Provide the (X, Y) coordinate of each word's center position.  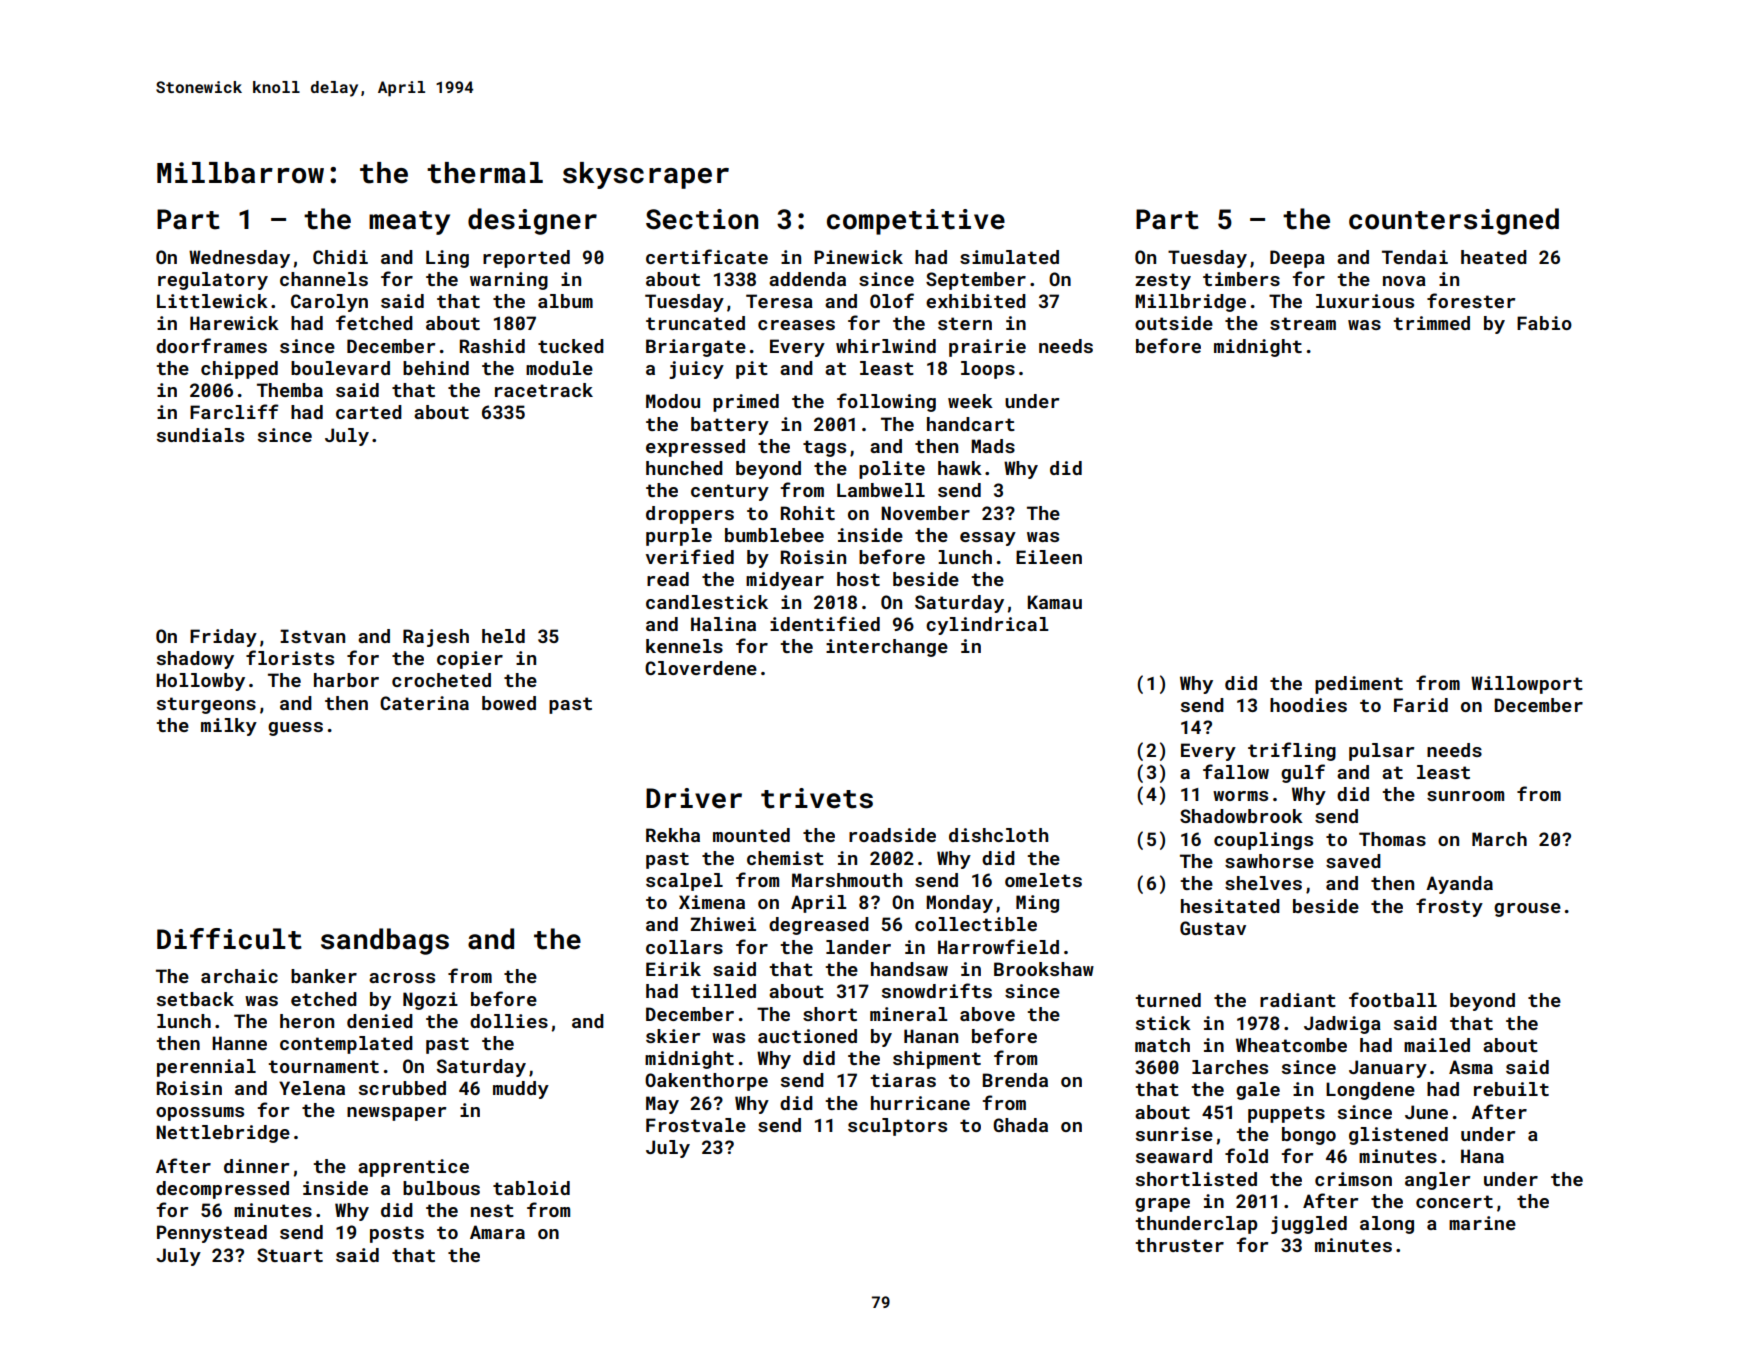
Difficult (229, 939)
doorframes (211, 345)
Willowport (1527, 685)
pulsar (1381, 752)
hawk (960, 468)
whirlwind (886, 346)
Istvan (312, 636)
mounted (751, 835)
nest (492, 1210)
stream (1303, 323)
